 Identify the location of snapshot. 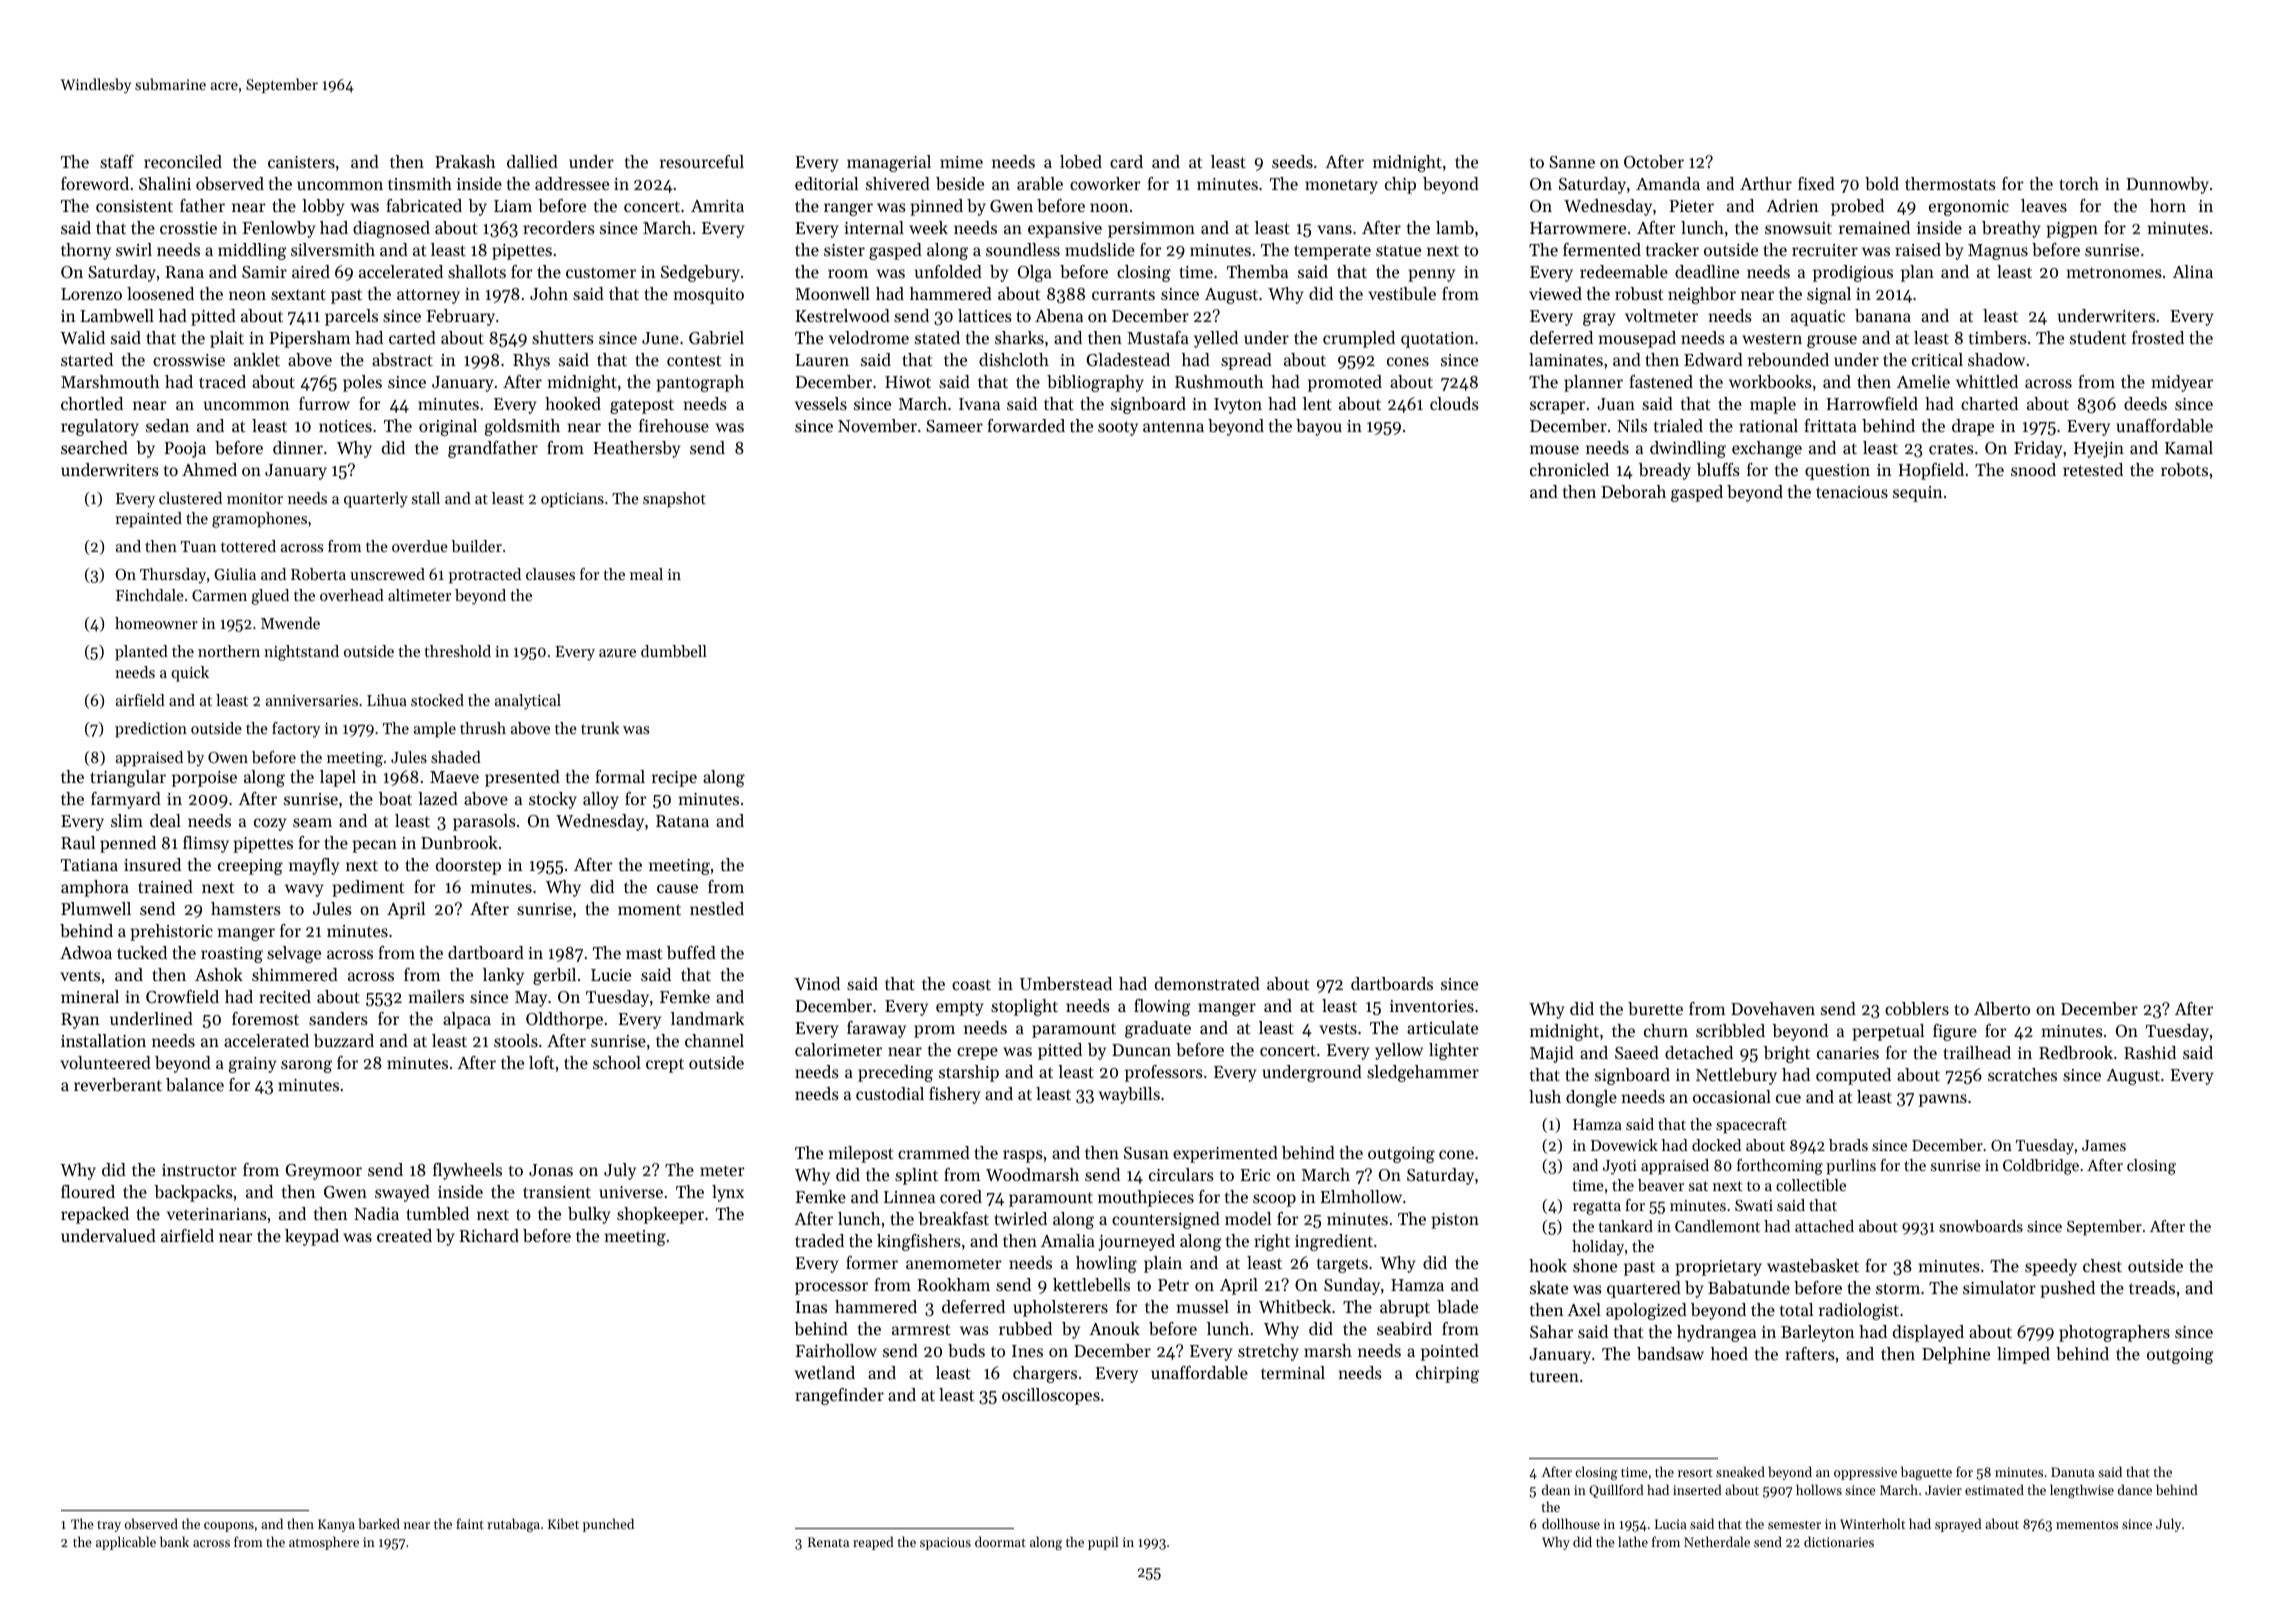
(674, 500).
